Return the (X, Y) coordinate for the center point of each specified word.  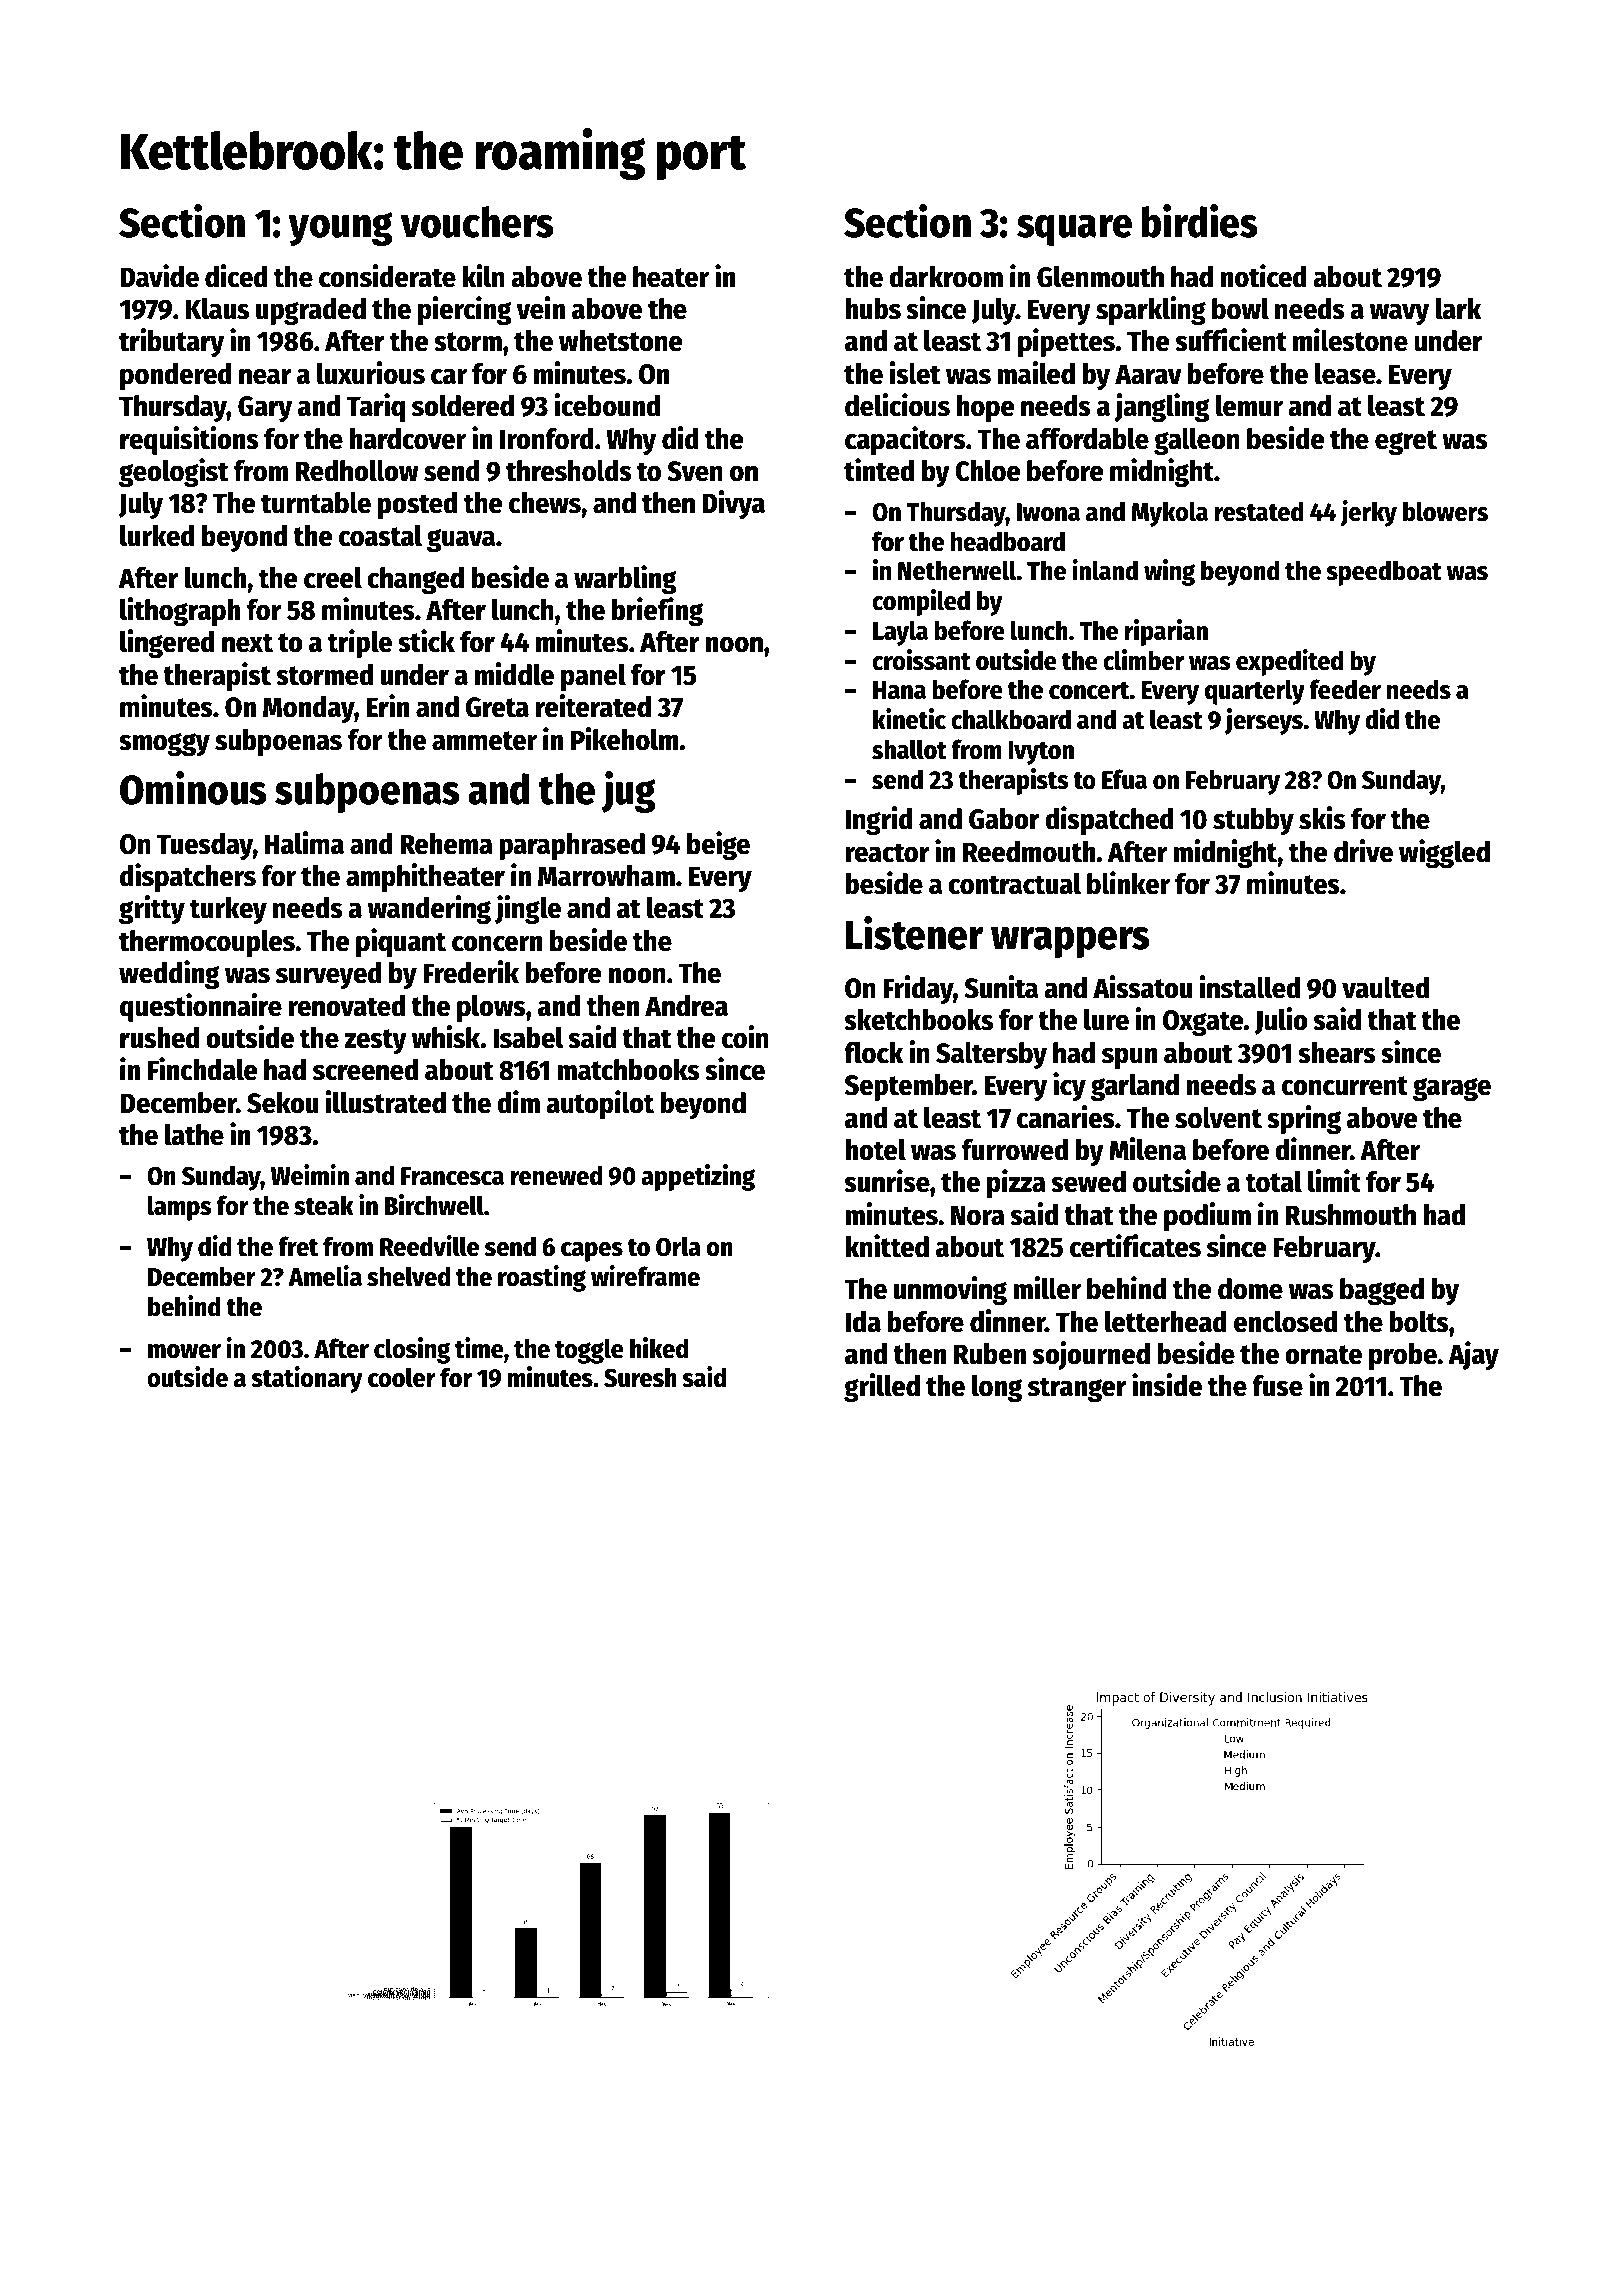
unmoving (950, 1290)
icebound (607, 405)
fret (298, 1246)
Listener (914, 933)
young (341, 229)
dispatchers (188, 877)
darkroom (946, 277)
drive (1363, 851)
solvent (1218, 1118)
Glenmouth (1100, 277)
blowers (1445, 511)
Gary (265, 409)
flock (873, 1053)
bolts (1419, 1322)
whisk (446, 1037)
